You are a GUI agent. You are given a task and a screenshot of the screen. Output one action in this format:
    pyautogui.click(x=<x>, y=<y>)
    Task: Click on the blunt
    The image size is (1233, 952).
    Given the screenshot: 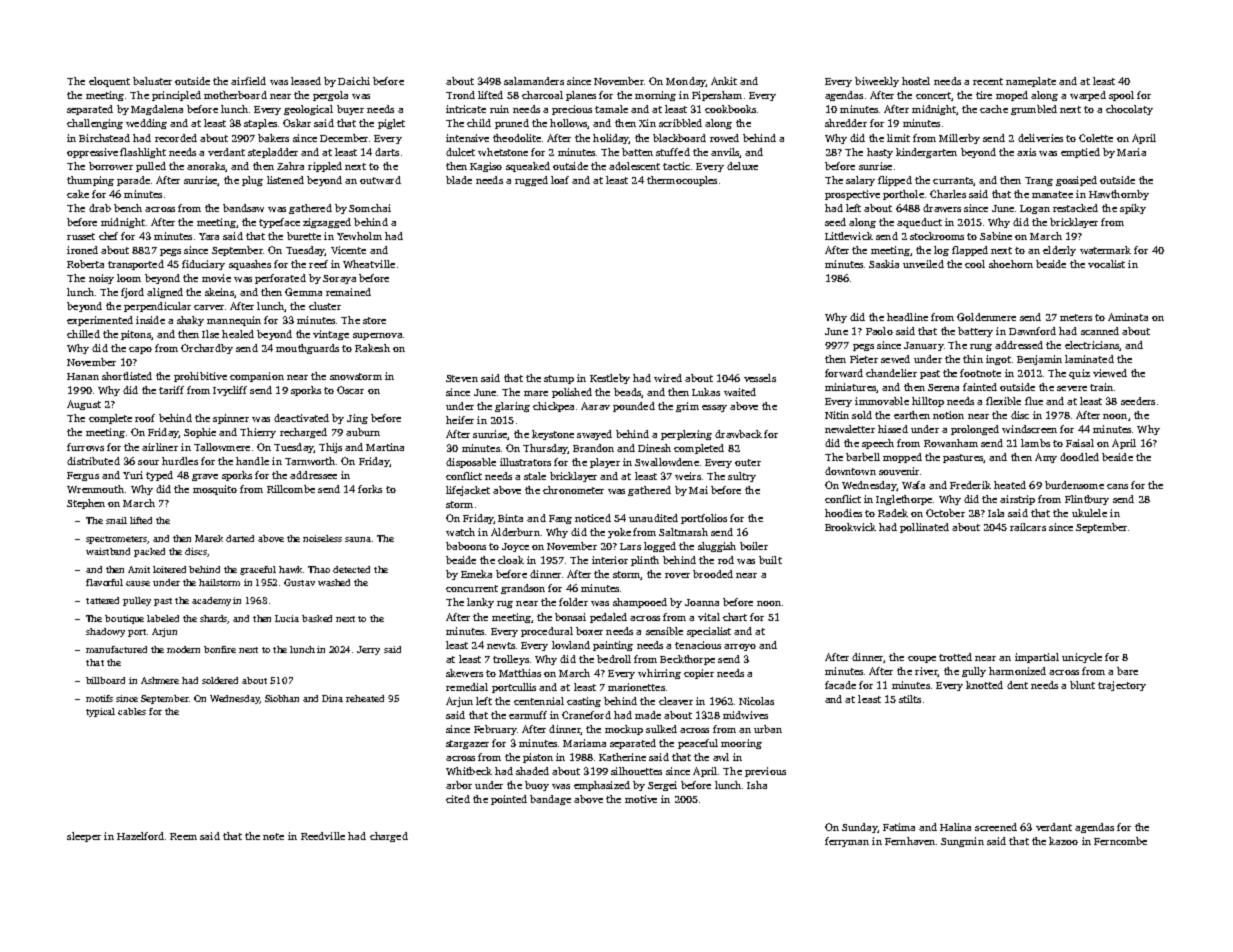 What is the action you would take?
    pyautogui.click(x=1082, y=685)
